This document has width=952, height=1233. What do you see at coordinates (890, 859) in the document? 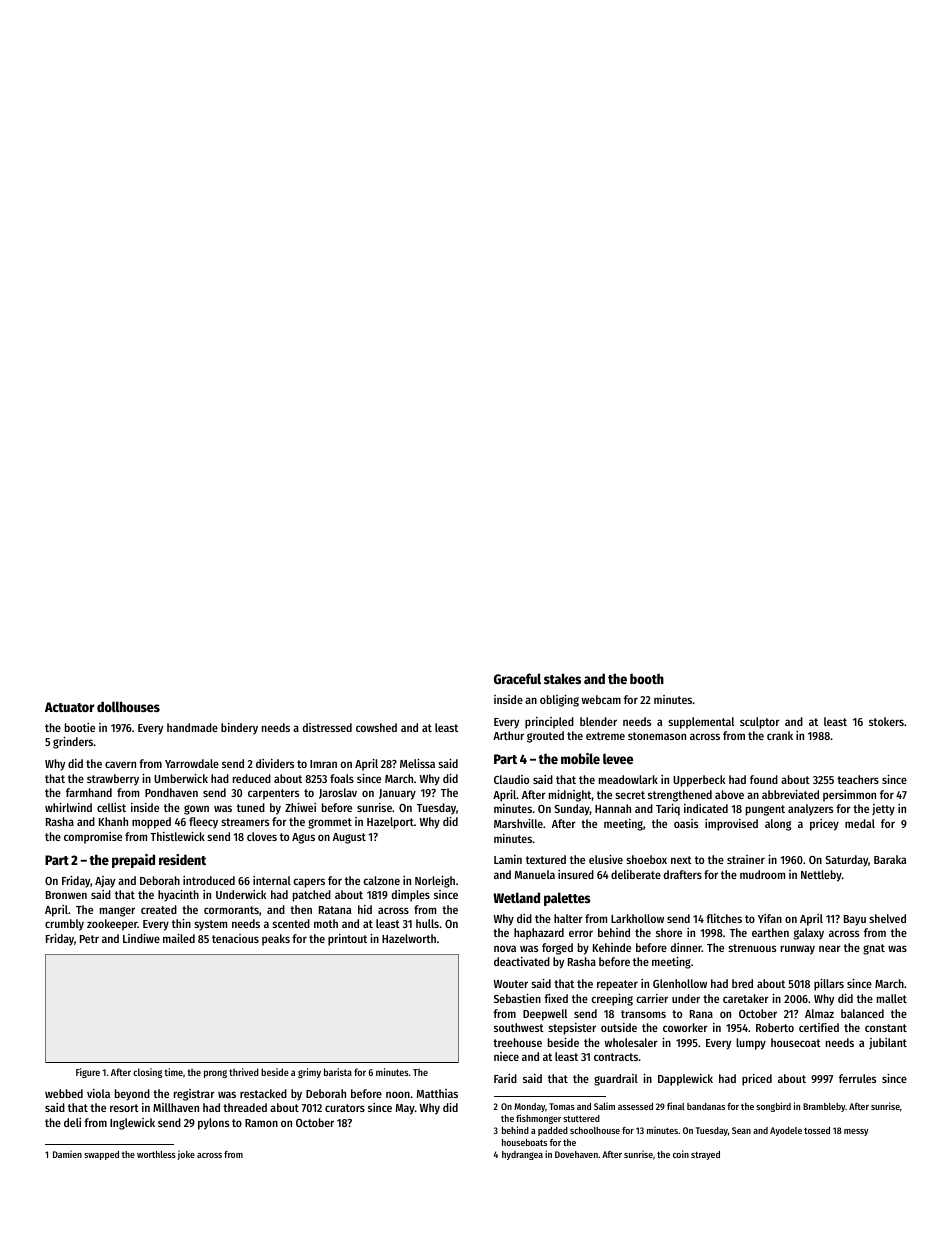
I see `Baraka` at bounding box center [890, 859].
